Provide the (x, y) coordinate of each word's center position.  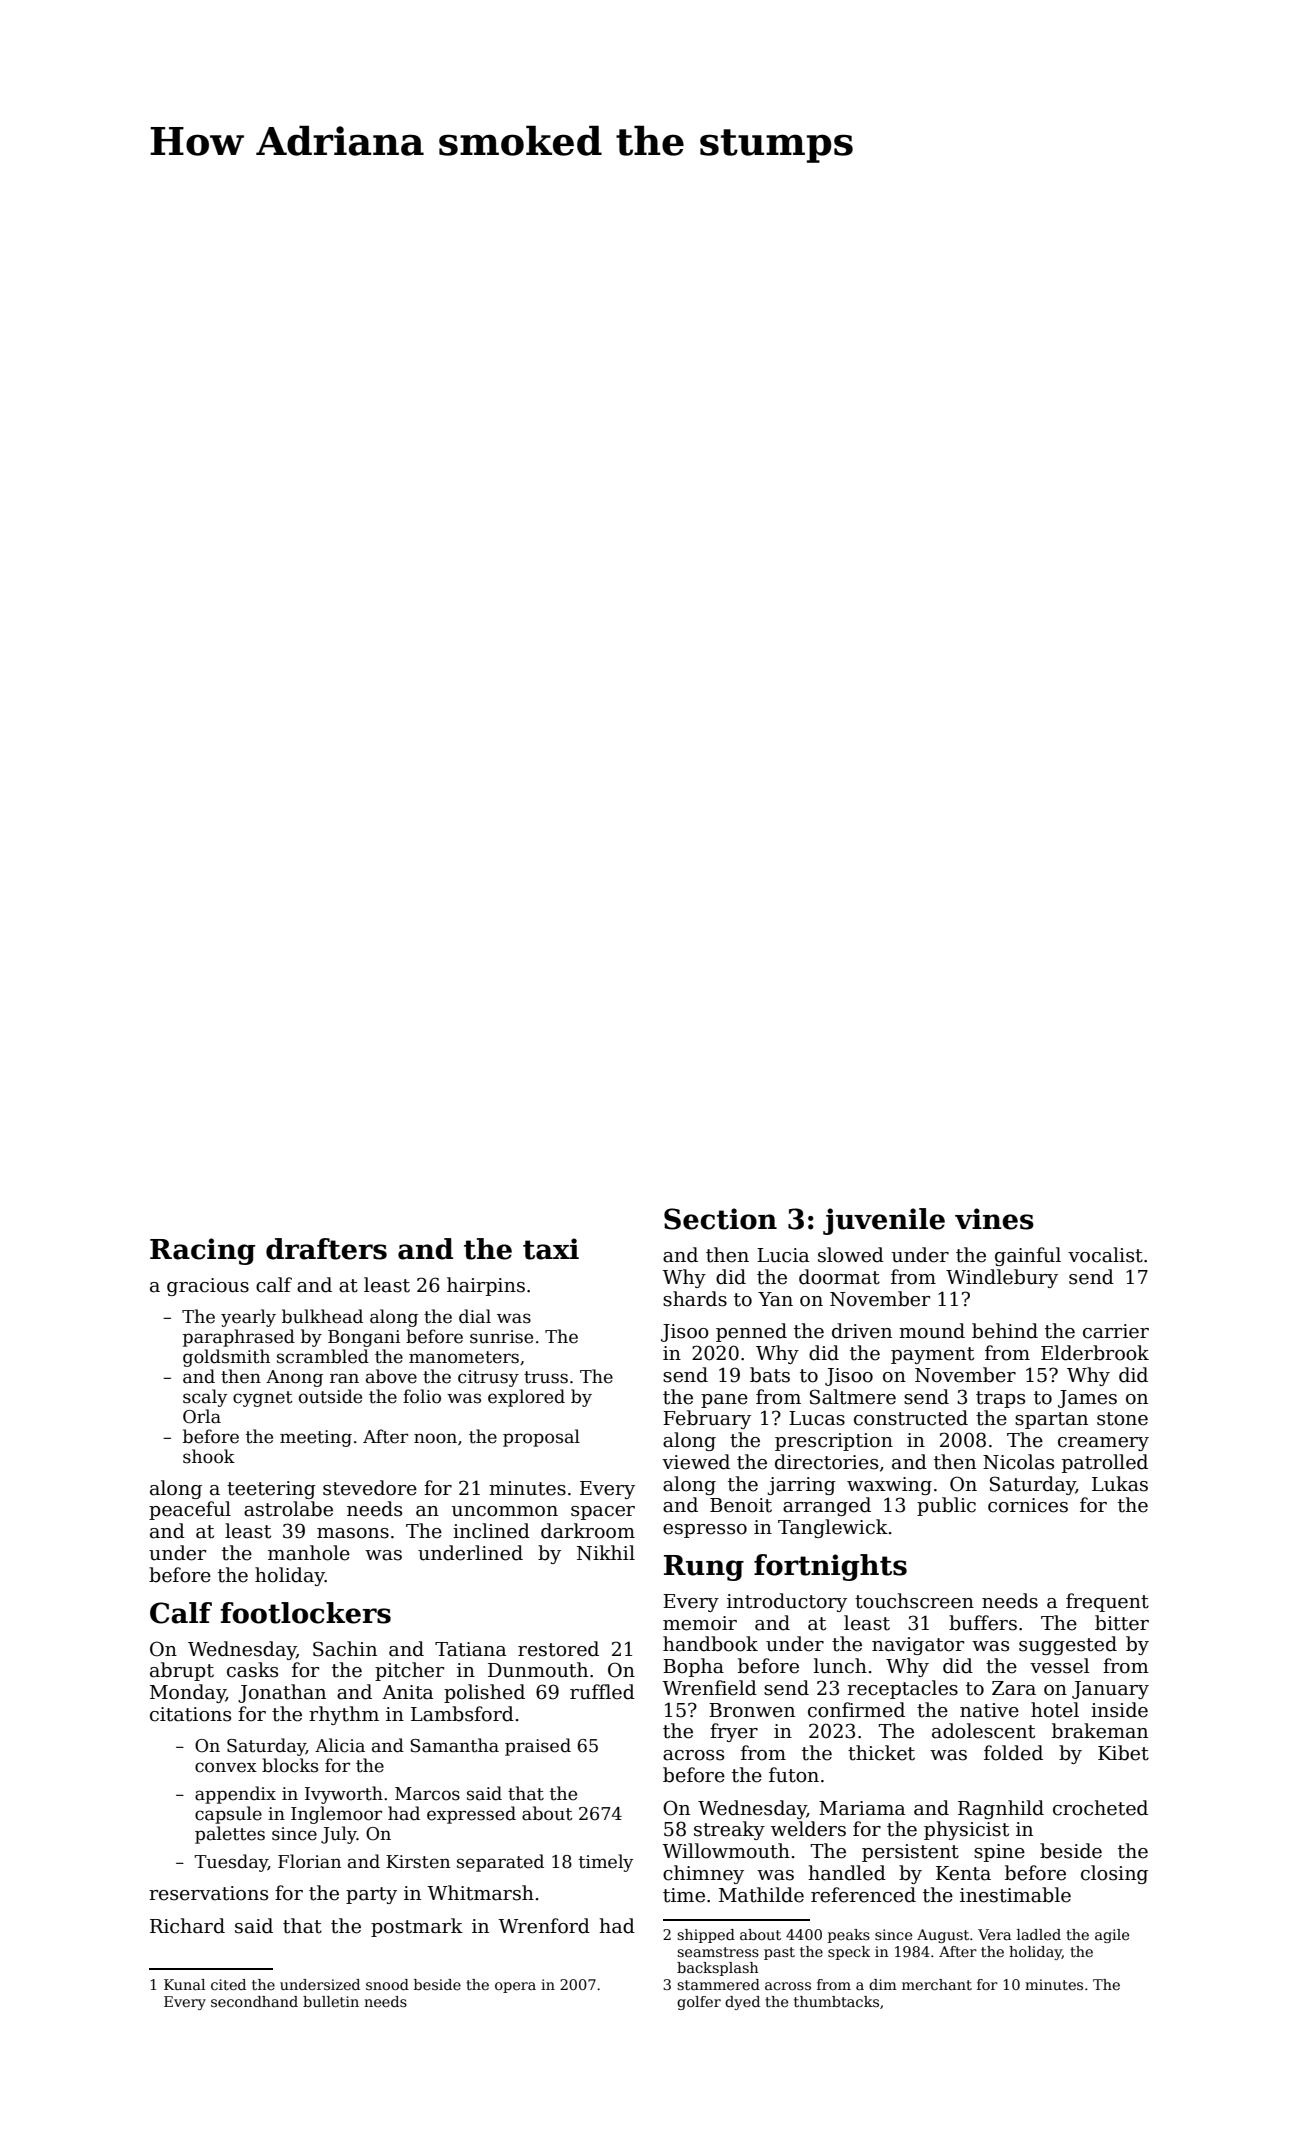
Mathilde (761, 1895)
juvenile (884, 1221)
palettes (230, 1835)
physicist (966, 1830)
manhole (309, 1553)
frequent (1107, 1602)
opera (515, 1987)
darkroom (588, 1531)
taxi (551, 1249)
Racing (202, 1251)
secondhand (254, 2001)
